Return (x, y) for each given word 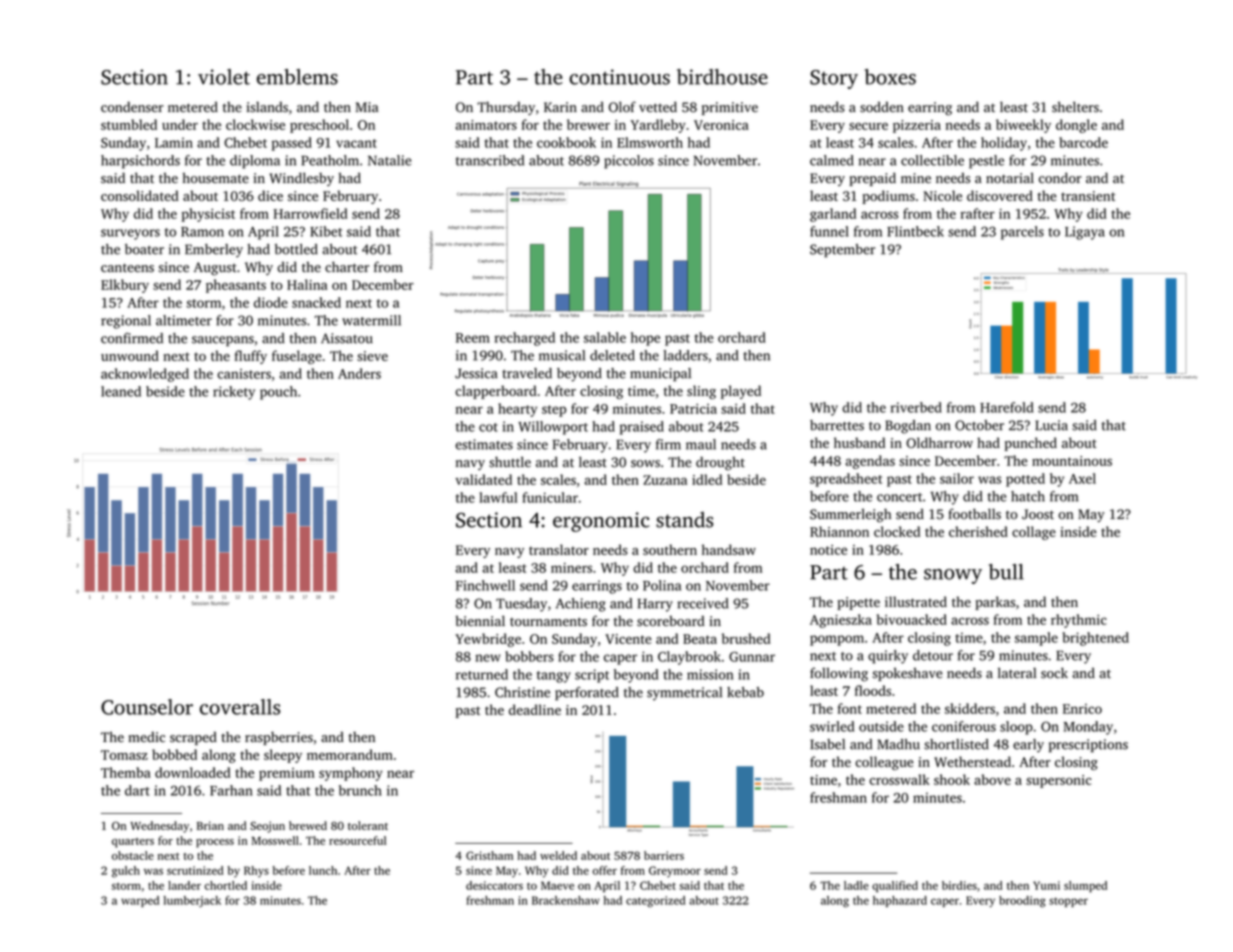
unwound (130, 355)
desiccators (494, 885)
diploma (255, 162)
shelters (1075, 107)
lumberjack (192, 901)
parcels (1022, 233)
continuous (619, 77)
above (992, 779)
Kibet (326, 231)
